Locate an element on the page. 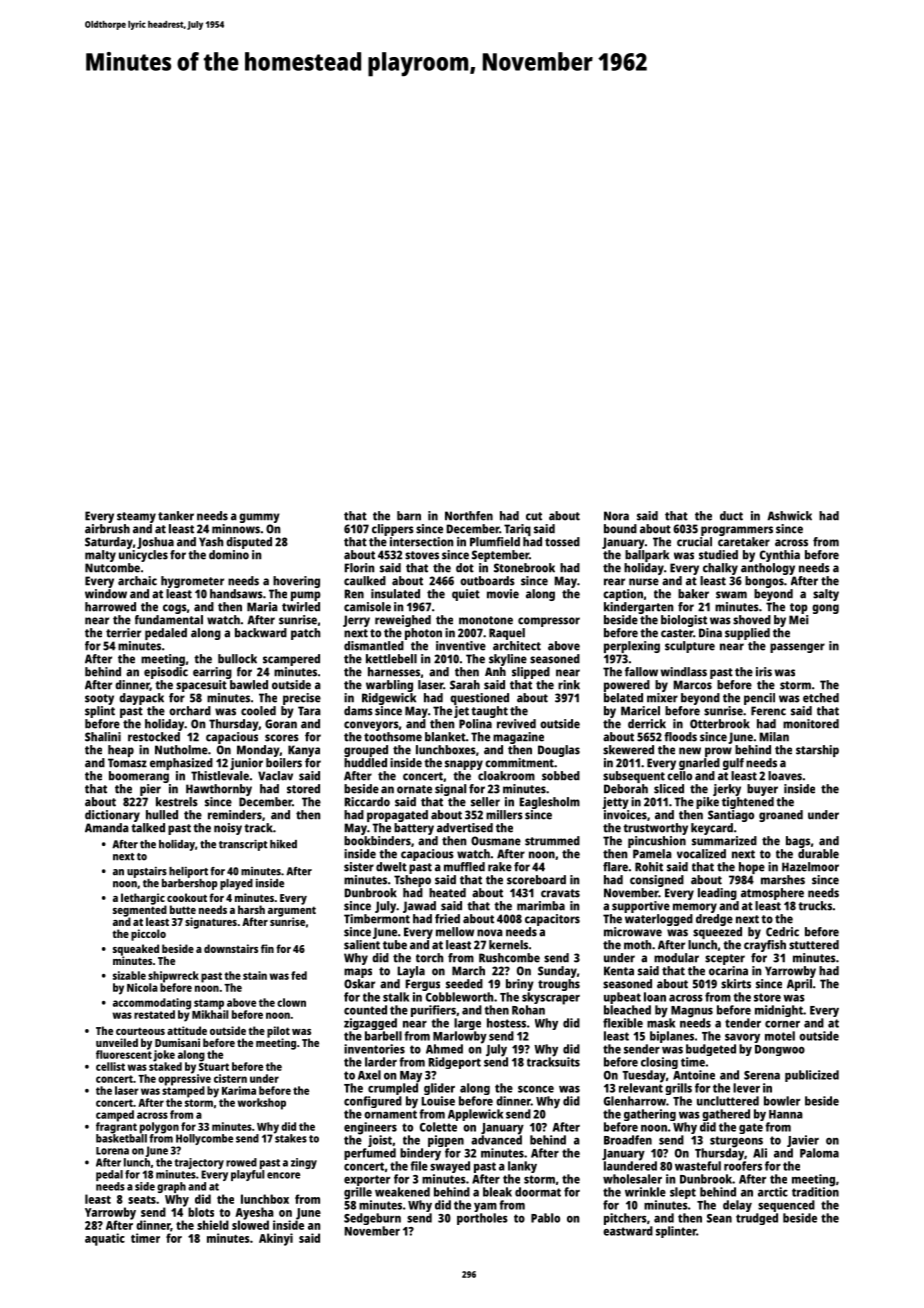  Milan is located at coordinates (774, 737).
